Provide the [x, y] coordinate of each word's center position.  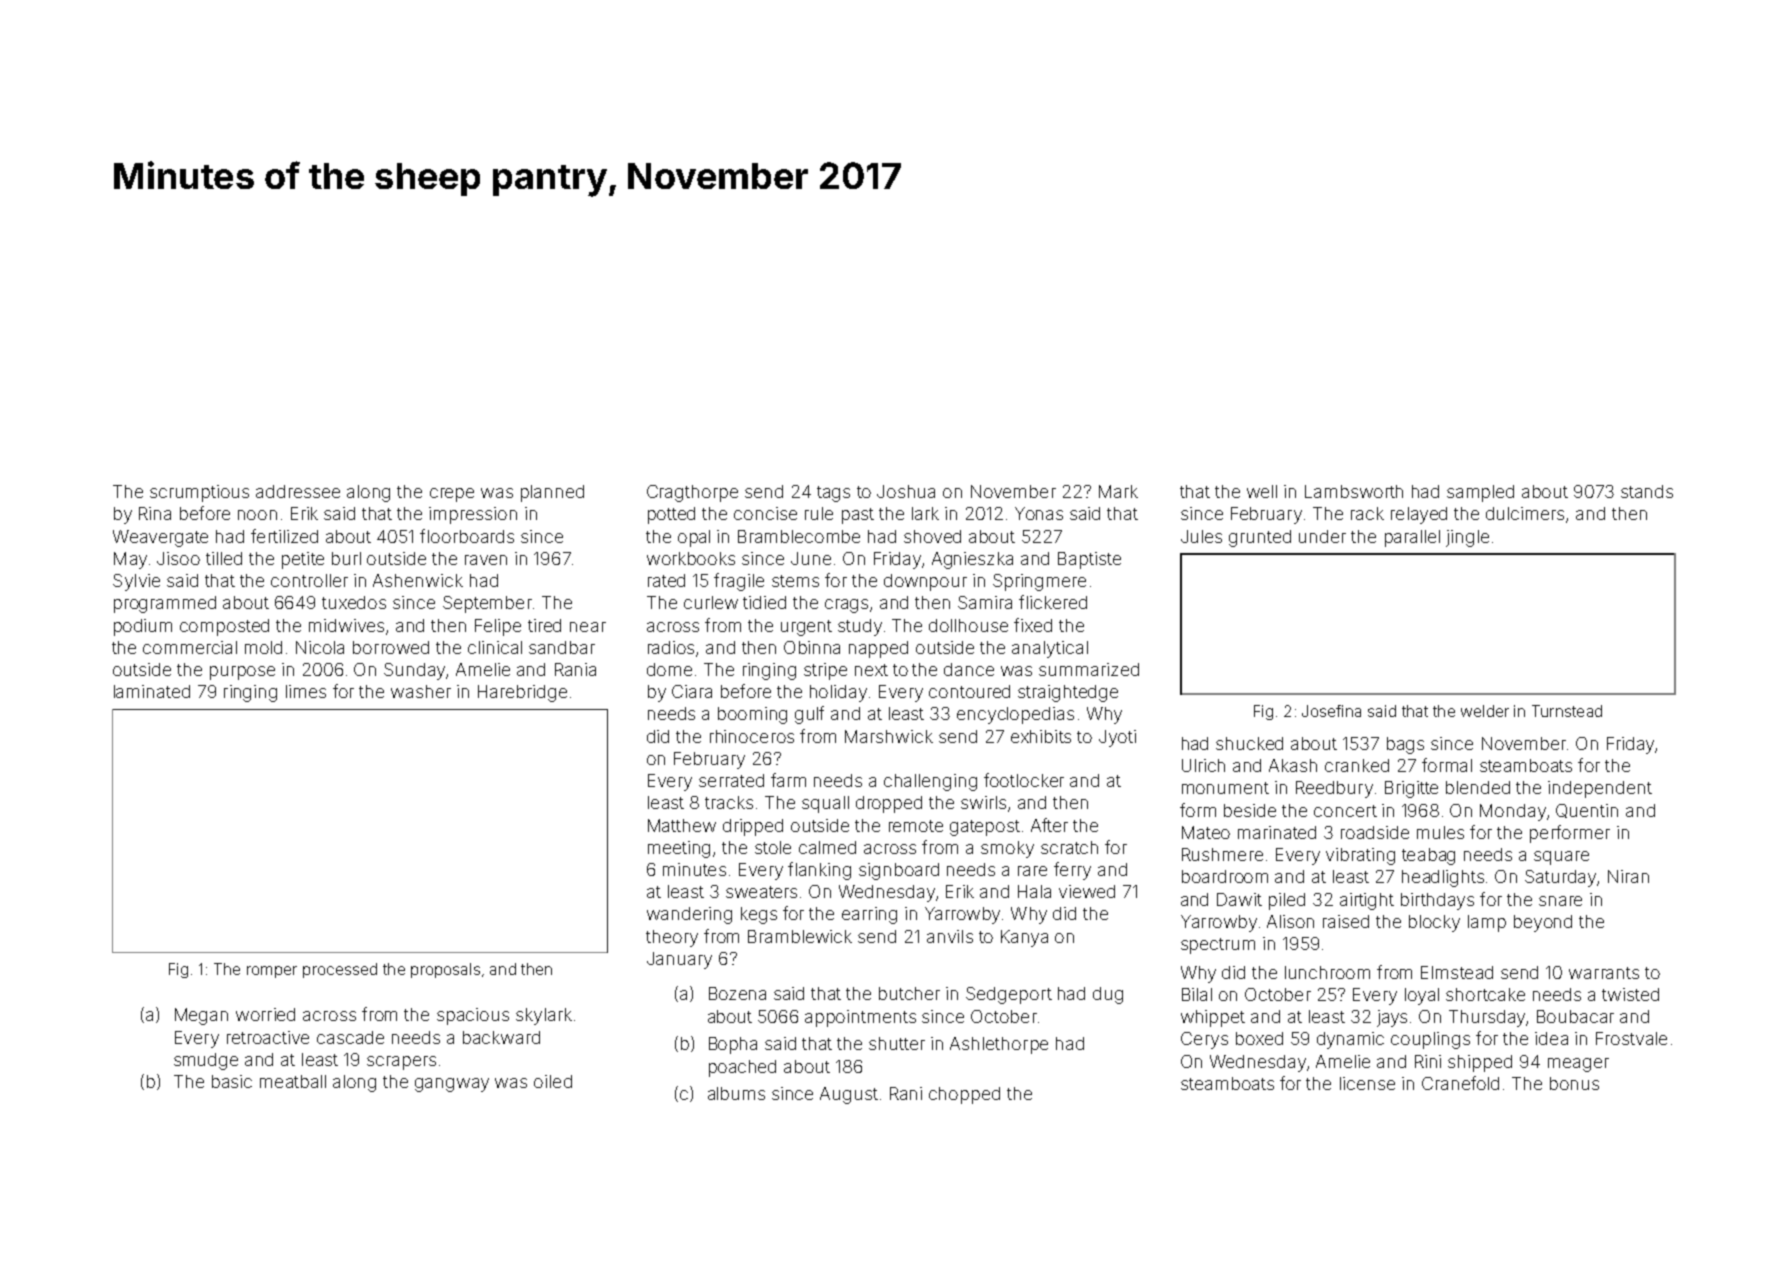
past [858, 516]
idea [1551, 1038]
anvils [950, 936]
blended [1478, 787]
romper [272, 972]
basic [232, 1081]
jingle [1467, 538]
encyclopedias [1015, 715]
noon [257, 515]
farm [788, 780]
